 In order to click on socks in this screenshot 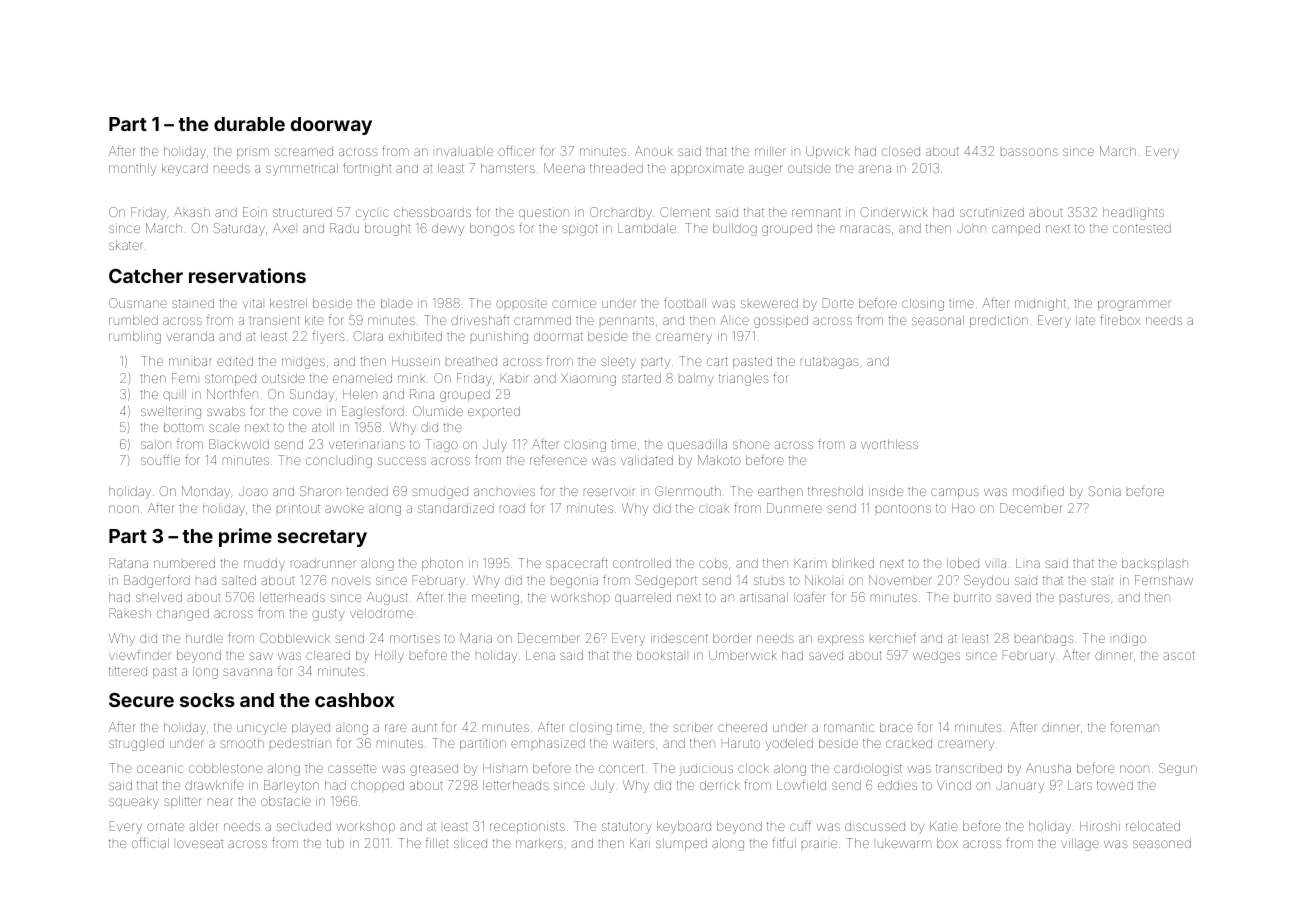, I will do `click(207, 700)`.
